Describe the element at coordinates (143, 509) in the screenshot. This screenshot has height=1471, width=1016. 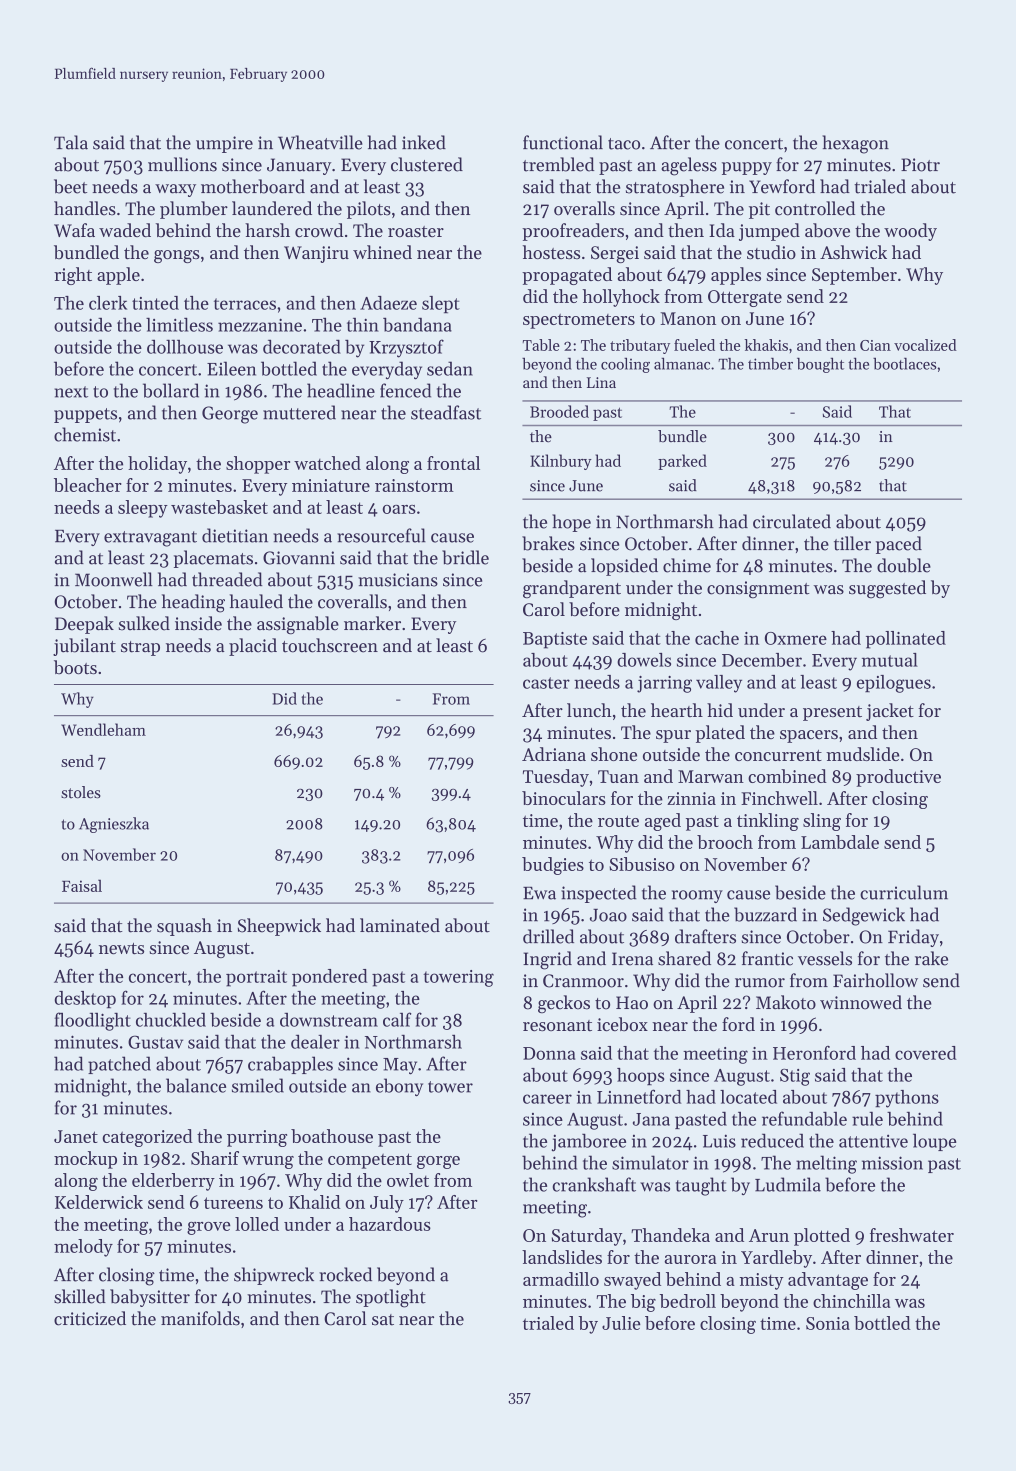
I see `sleepy` at that location.
